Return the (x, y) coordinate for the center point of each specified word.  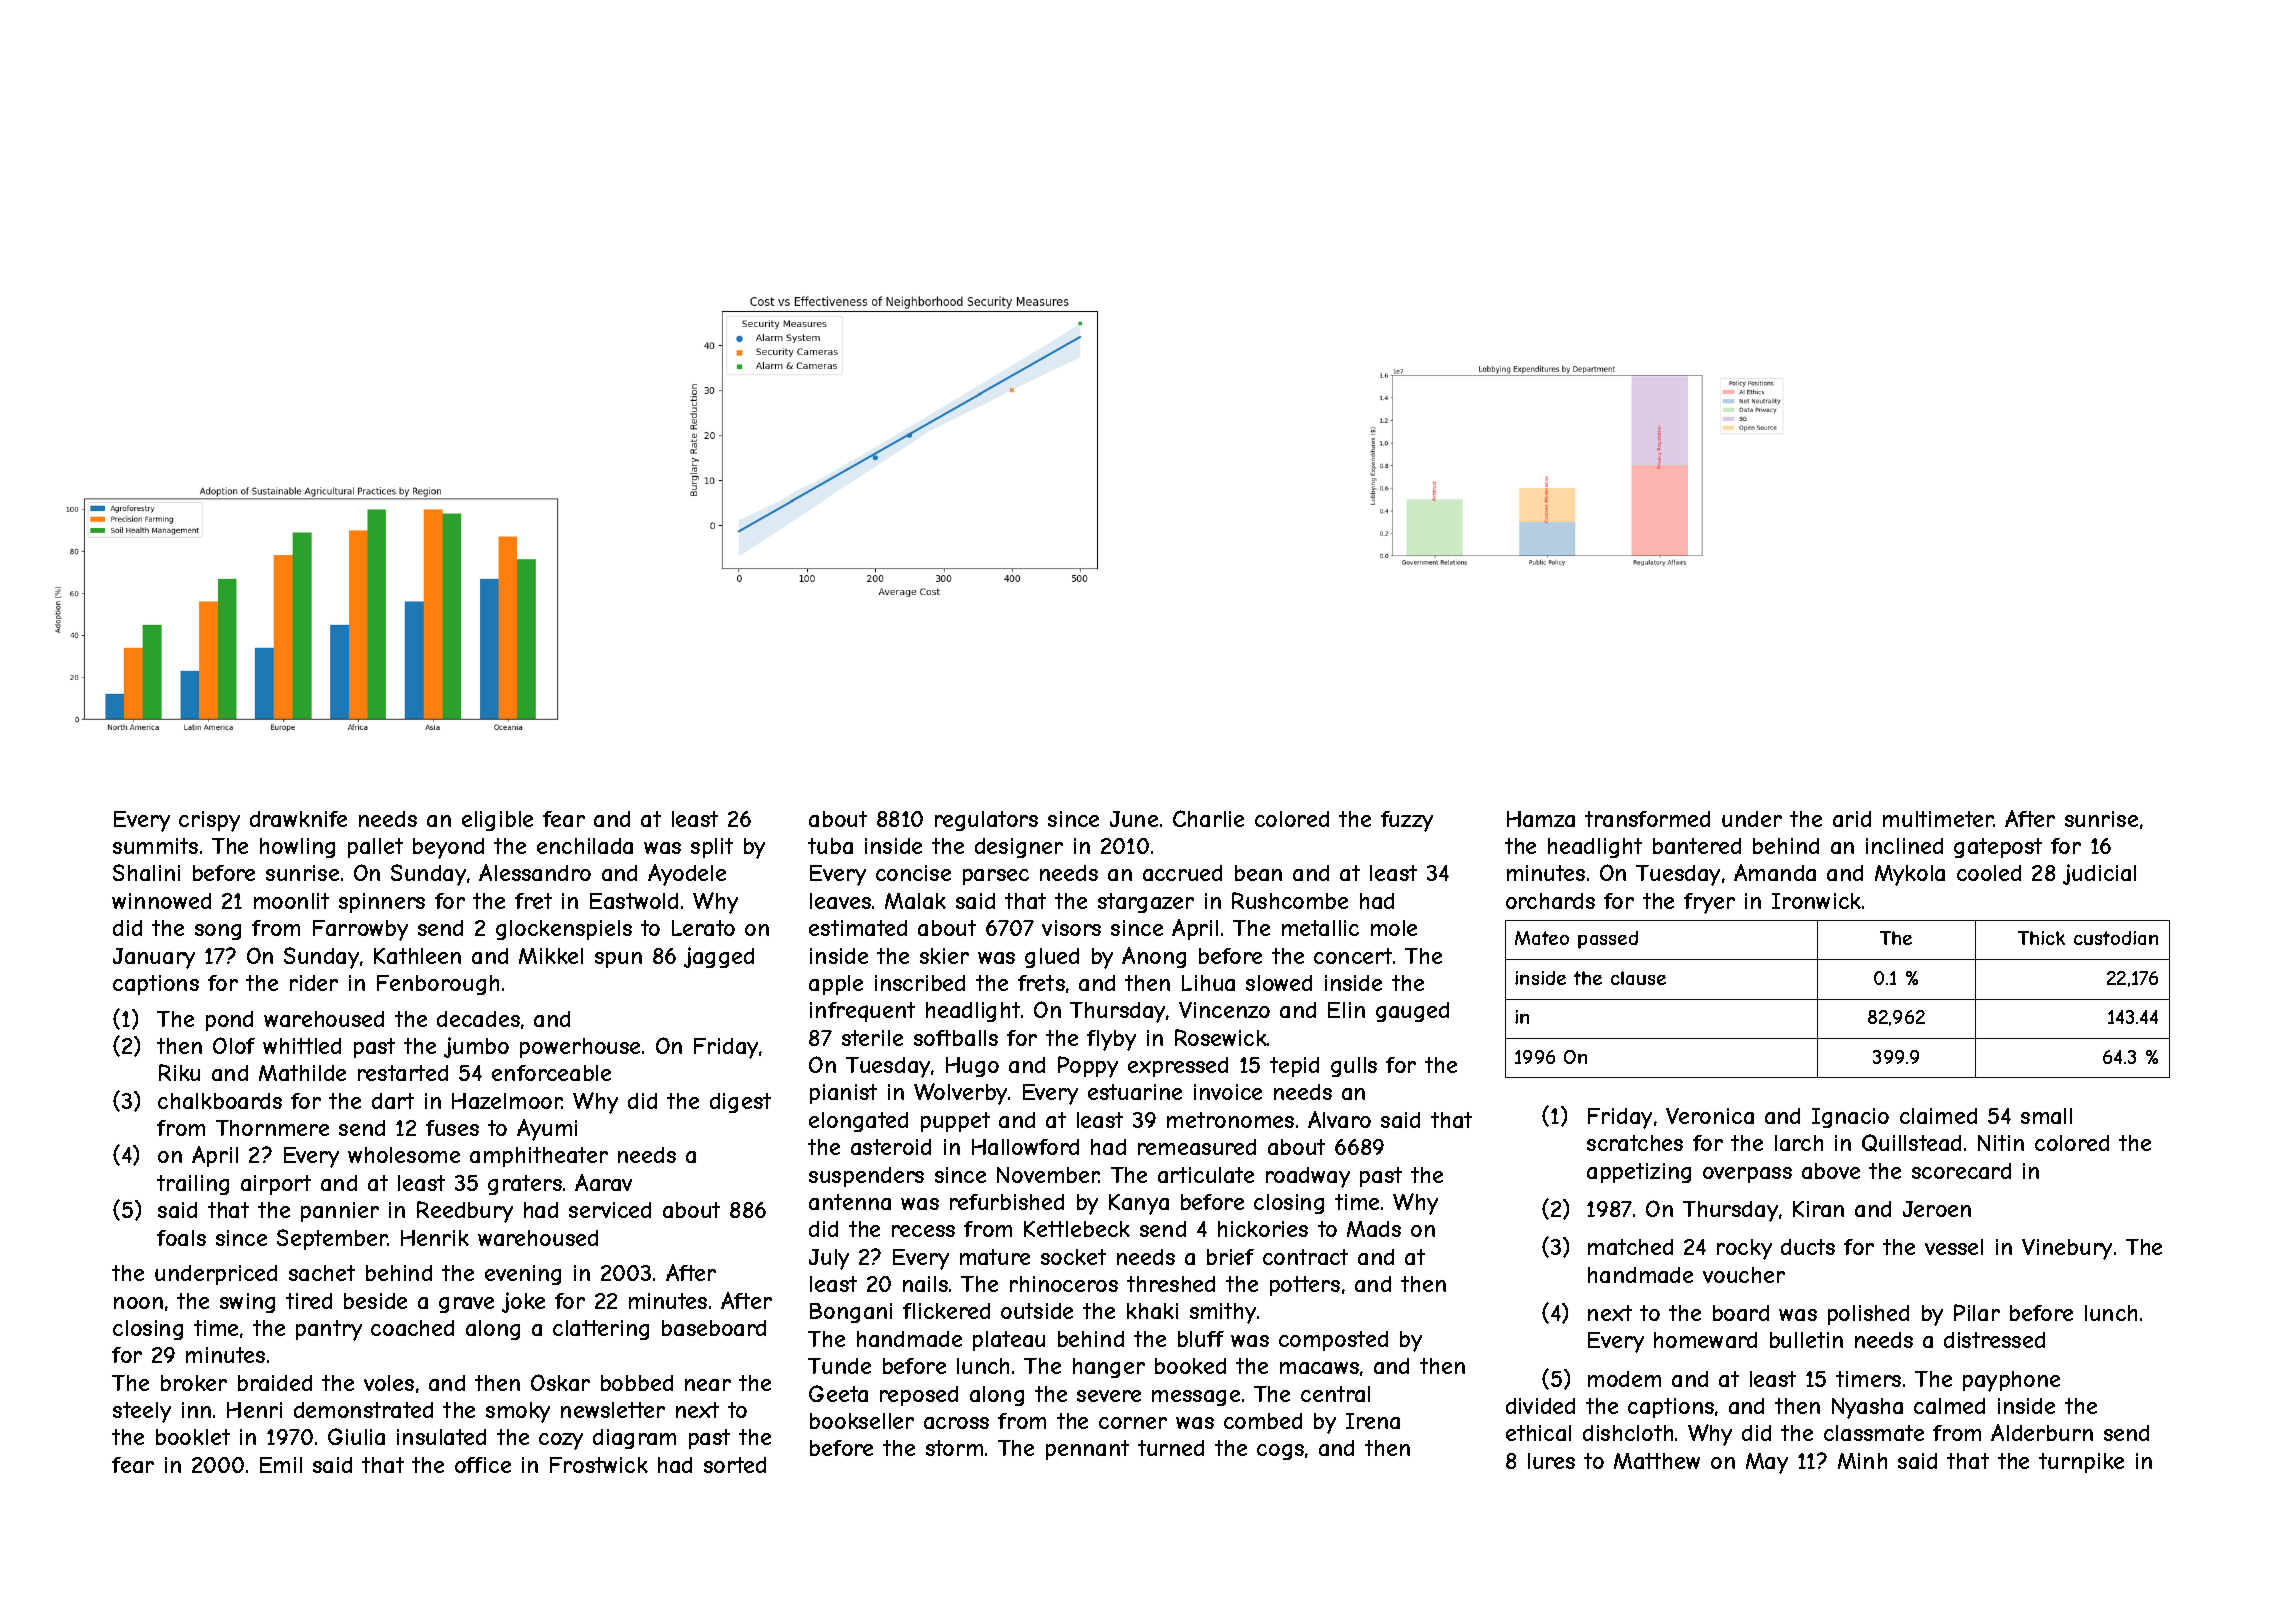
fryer (1709, 903)
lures (1551, 1461)
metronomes (1230, 1120)
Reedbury (465, 1212)
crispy (209, 821)
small (2046, 1116)
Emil (281, 1465)
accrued (1182, 873)
